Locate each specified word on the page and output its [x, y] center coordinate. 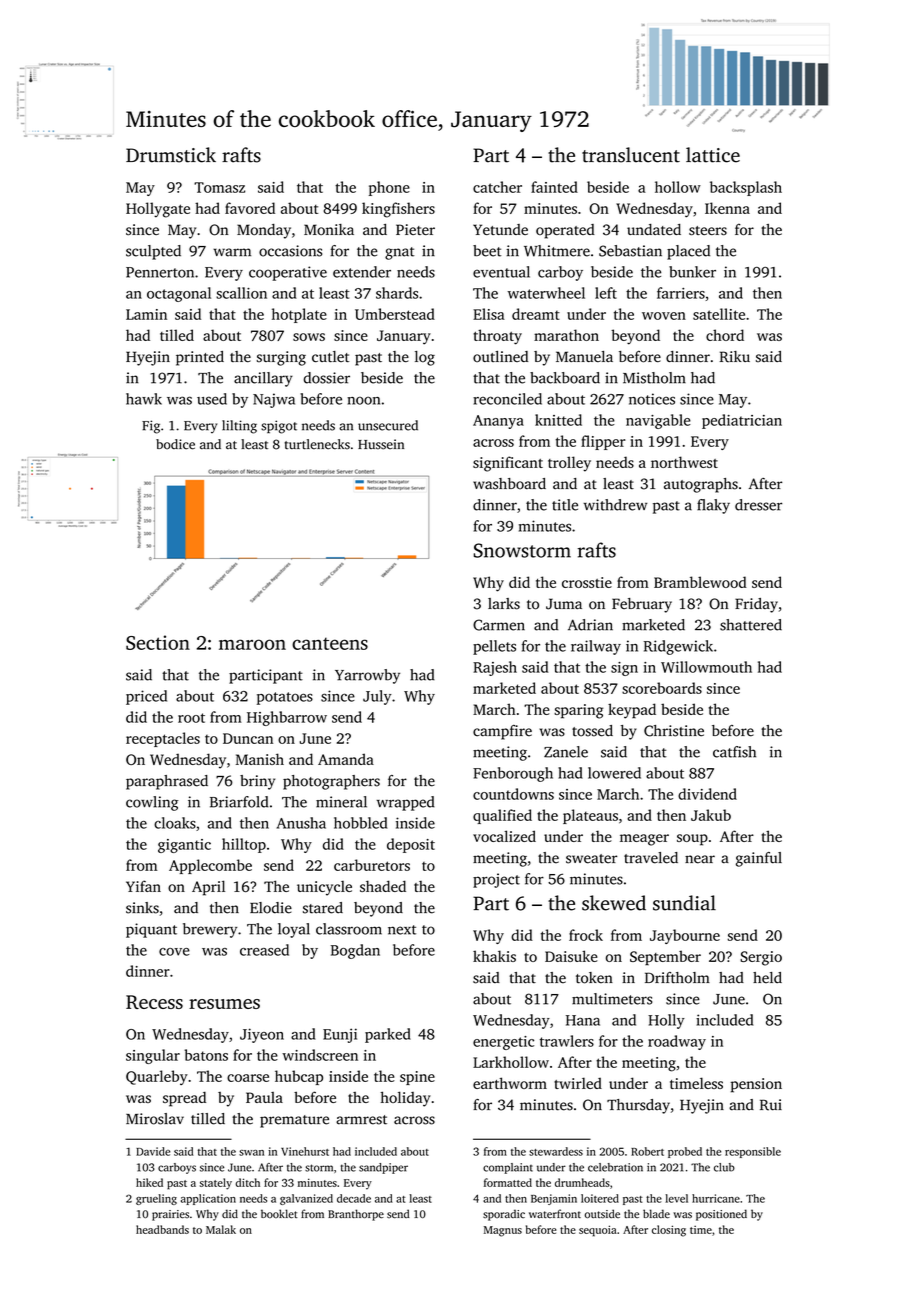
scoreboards [662, 688]
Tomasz [219, 187]
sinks [142, 908]
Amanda [346, 759]
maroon [252, 644]
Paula [264, 1097]
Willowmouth [706, 667]
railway [596, 647]
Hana [583, 1020]
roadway [677, 1042]
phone [389, 188]
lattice [713, 155]
